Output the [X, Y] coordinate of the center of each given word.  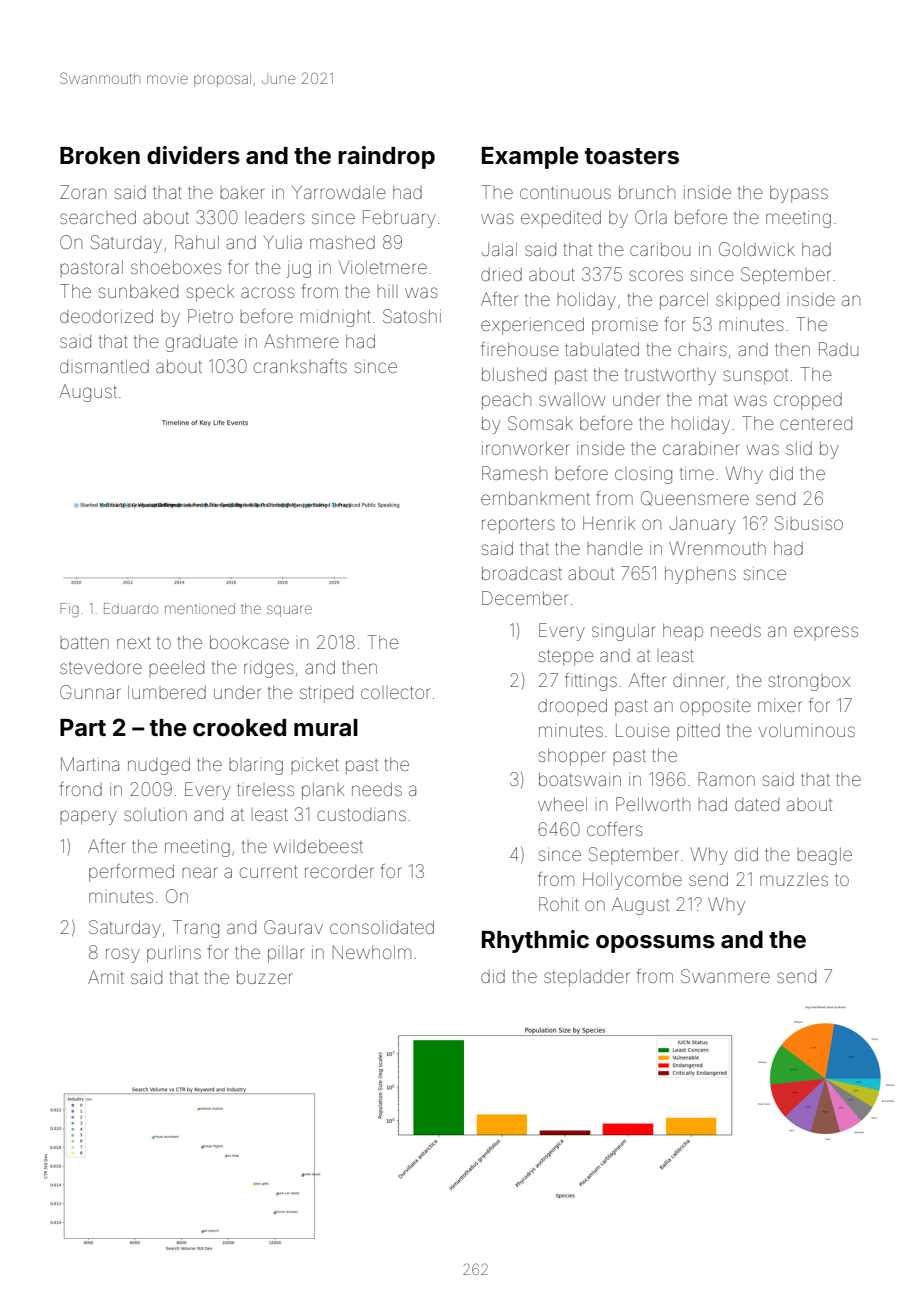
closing [643, 475]
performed [131, 873]
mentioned [200, 608]
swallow [572, 399]
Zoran [83, 192]
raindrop [386, 157]
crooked [239, 728]
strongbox [809, 682]
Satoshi [412, 316]
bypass [799, 194]
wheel [562, 804]
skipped [747, 301]
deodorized [106, 316]
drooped [572, 705]
